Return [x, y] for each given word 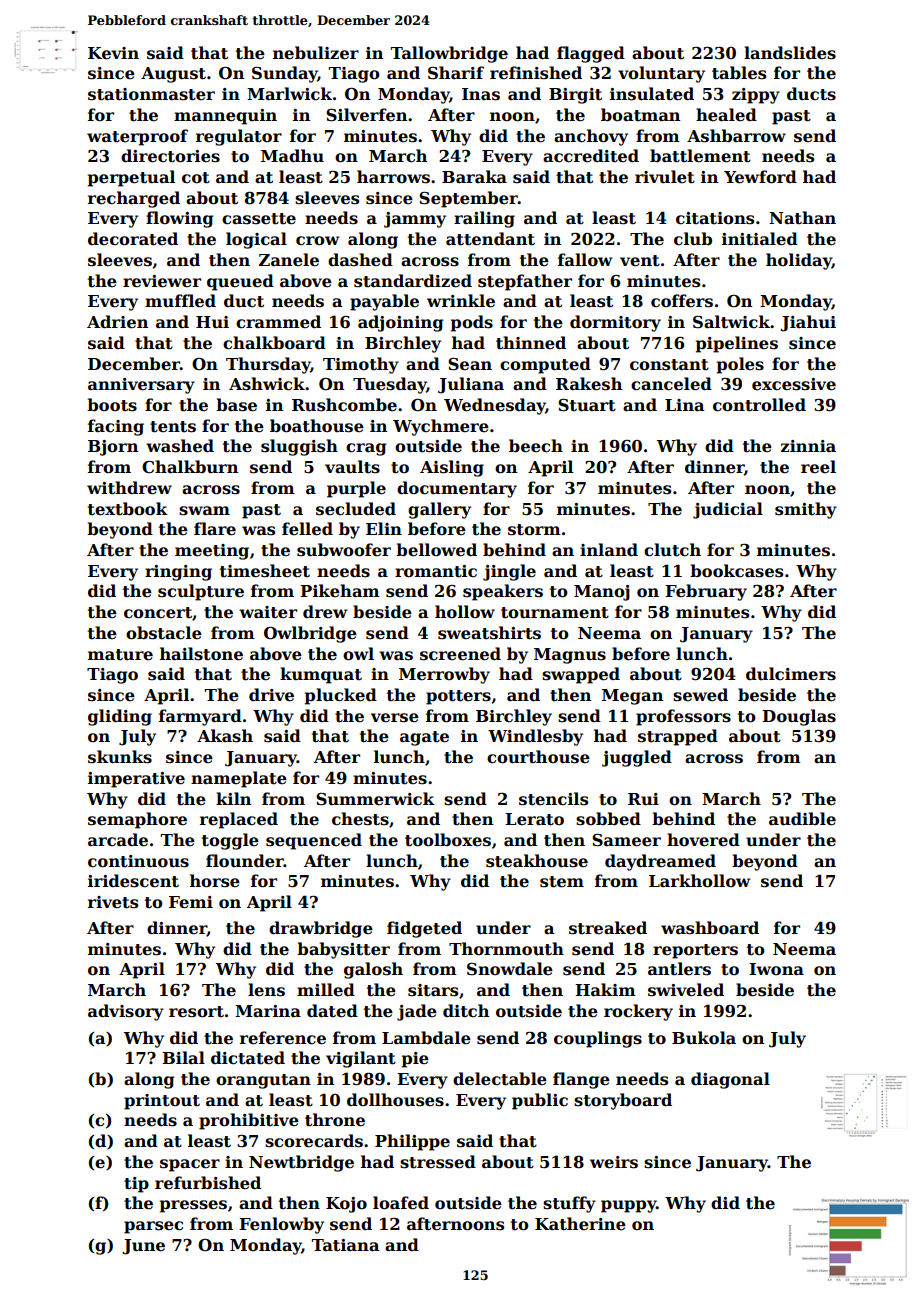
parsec [153, 1227]
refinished [536, 73]
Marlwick [289, 94]
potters [458, 697]
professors [683, 717]
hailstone [201, 654]
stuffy [569, 1204]
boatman [640, 115]
